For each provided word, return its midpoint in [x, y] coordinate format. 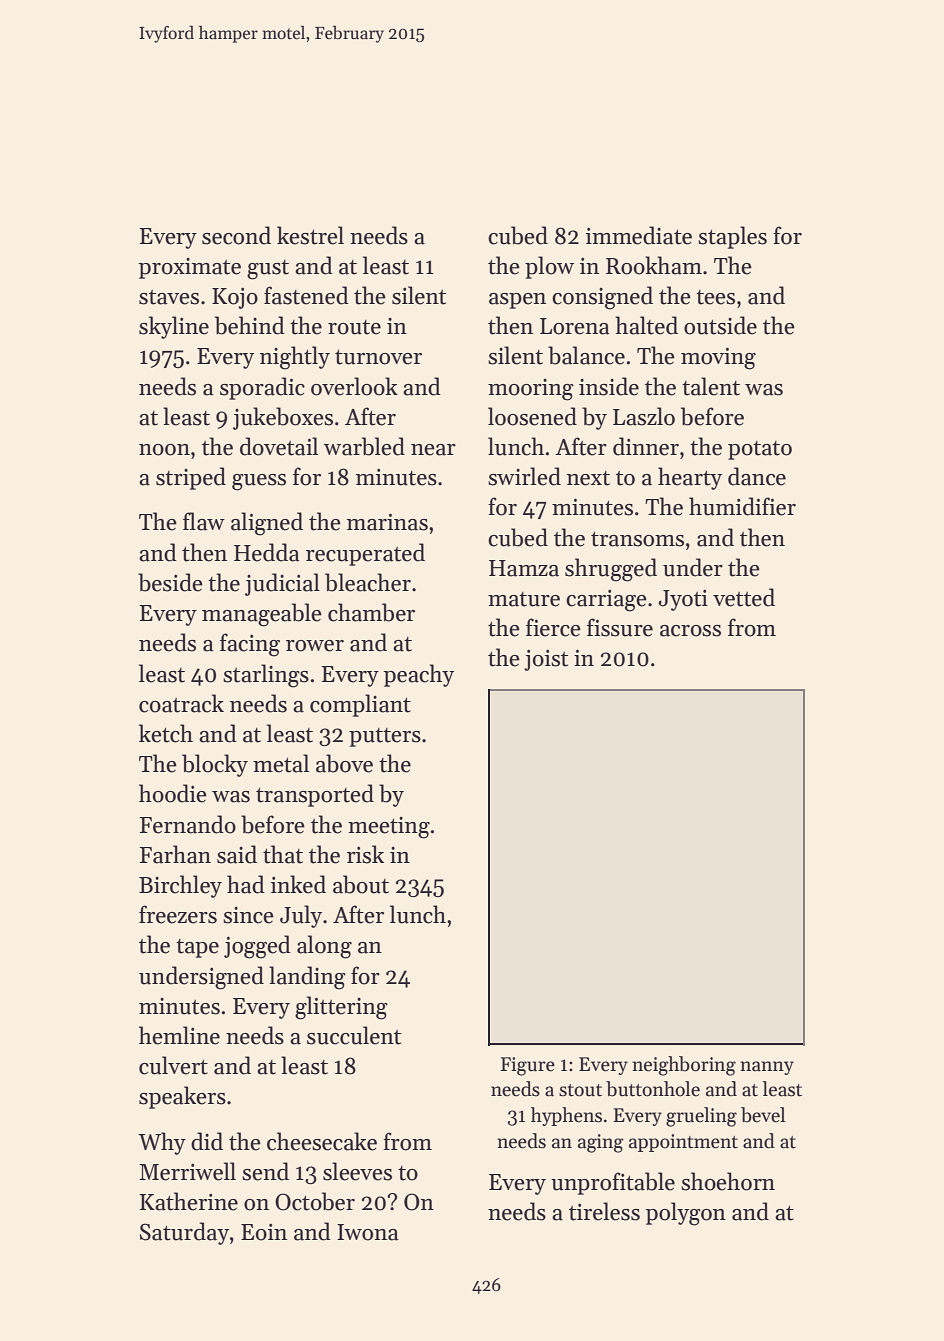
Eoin [264, 1232]
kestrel [310, 235]
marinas [387, 522]
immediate [639, 235]
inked [298, 884]
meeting [389, 828]
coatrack [181, 703]
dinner [646, 446]
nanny [767, 1068]
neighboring [684, 1066]
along [324, 947]
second [236, 235]
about [361, 884]
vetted [744, 597]
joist [546, 660]
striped [191, 478]
